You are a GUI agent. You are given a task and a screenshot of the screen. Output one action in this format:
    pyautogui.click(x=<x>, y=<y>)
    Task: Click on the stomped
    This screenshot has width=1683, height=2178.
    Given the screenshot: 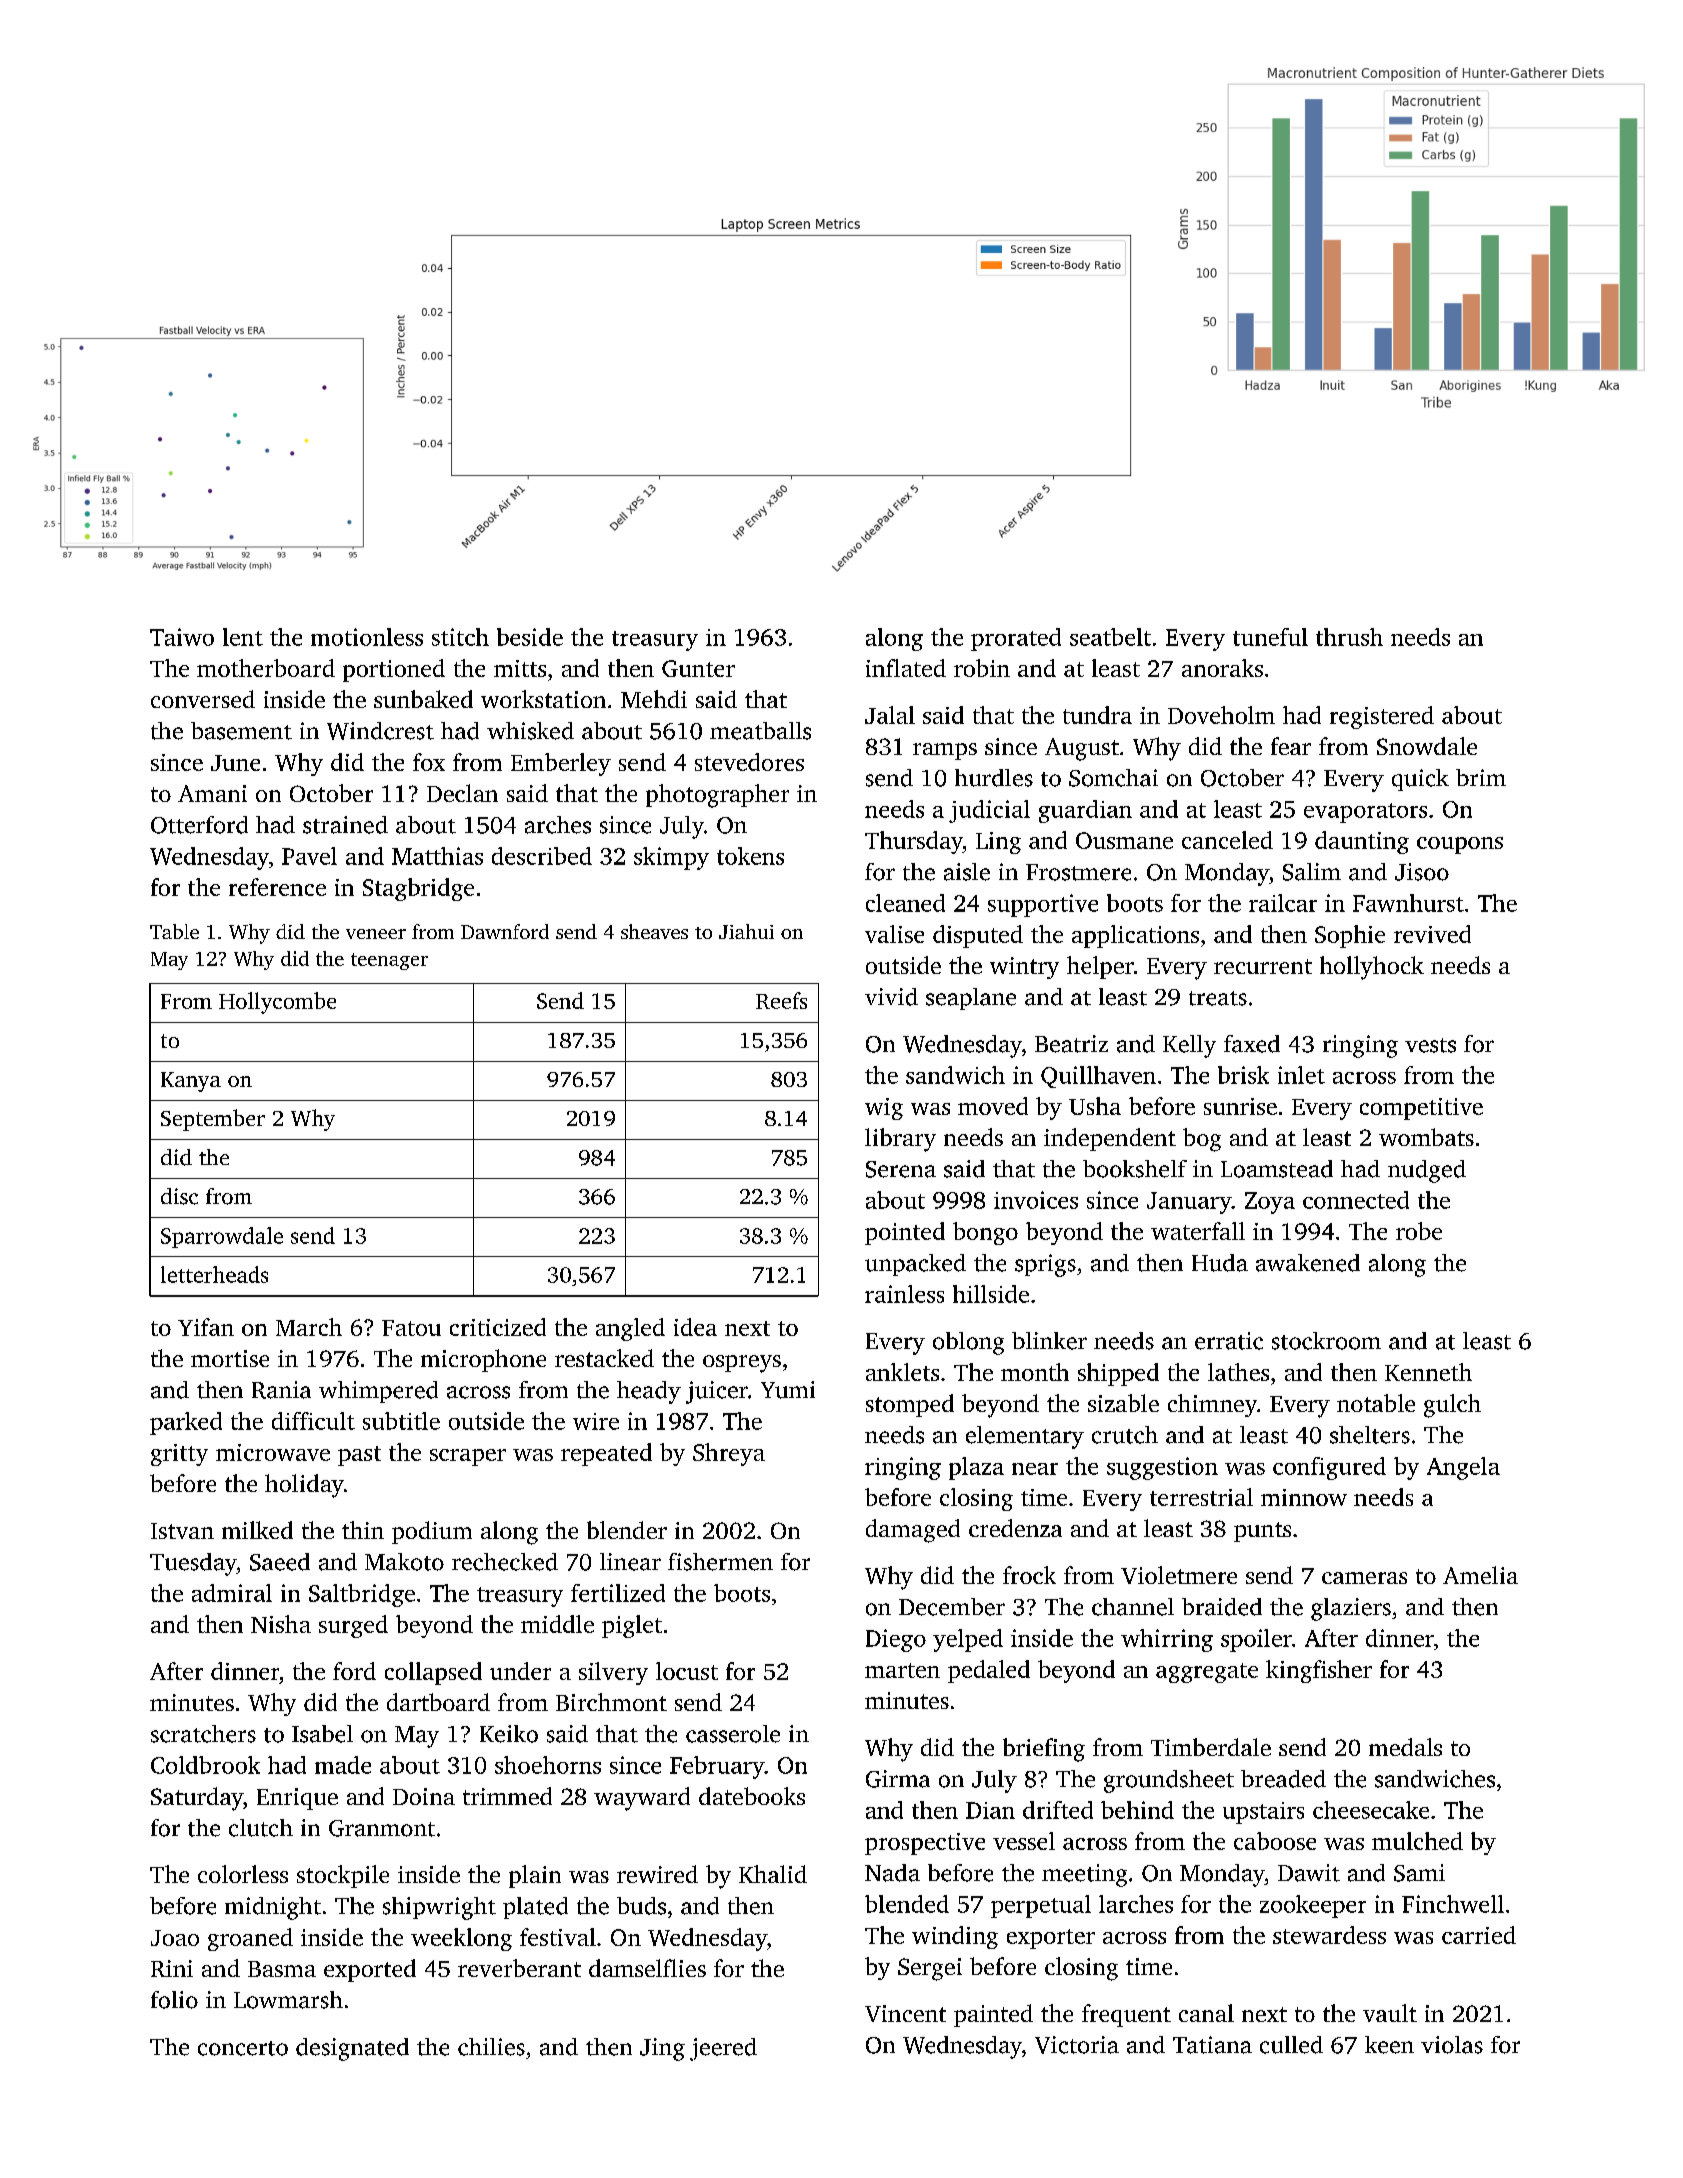 What is the action you would take?
    pyautogui.click(x=910, y=1405)
